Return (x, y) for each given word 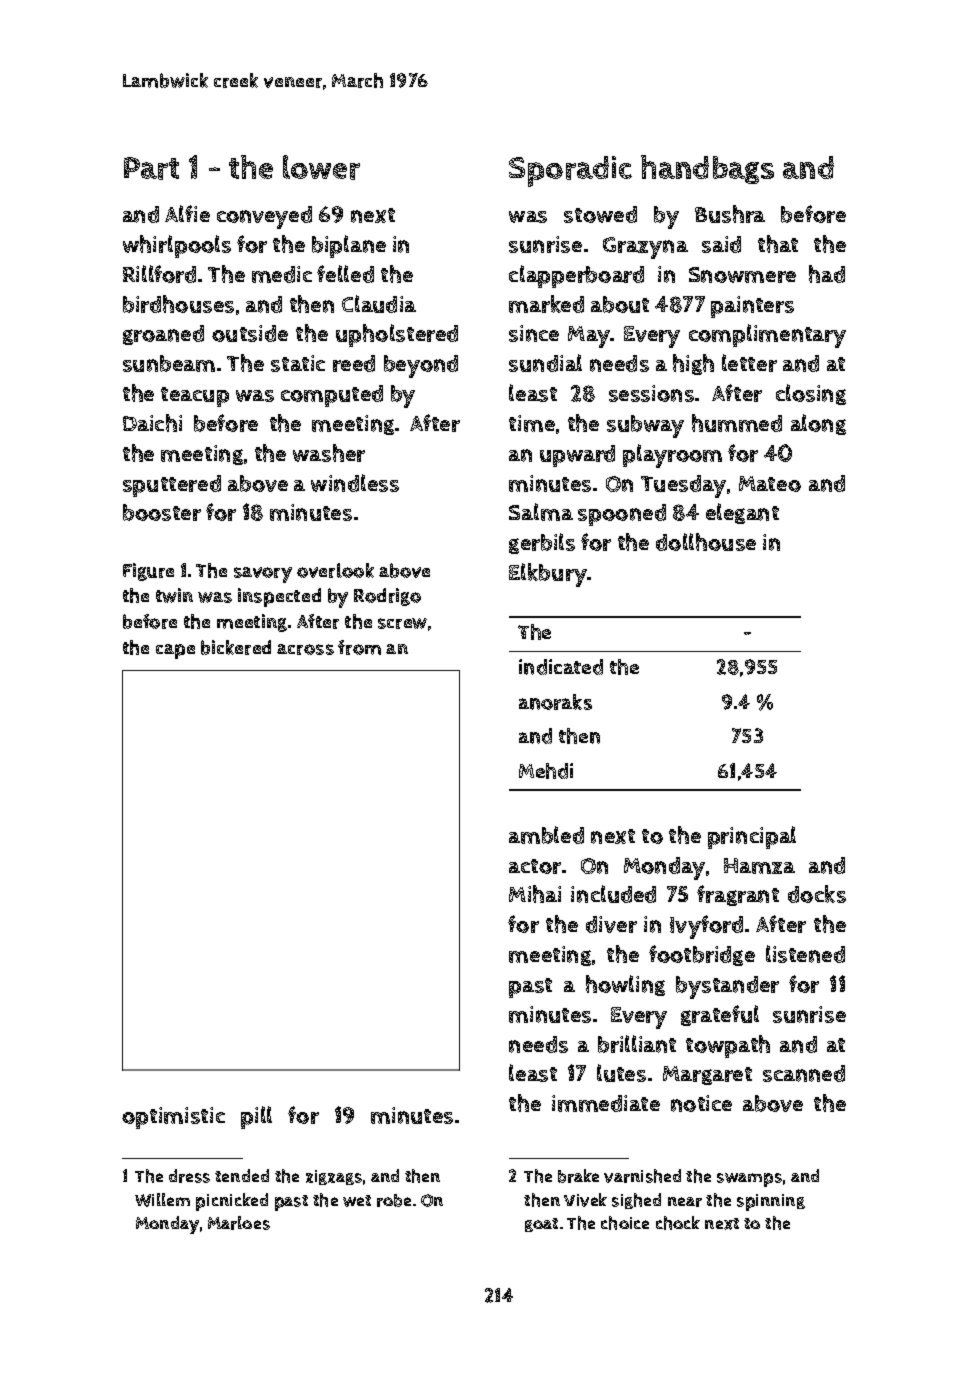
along (818, 424)
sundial (545, 363)
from (359, 647)
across (305, 649)
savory (263, 575)
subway (645, 426)
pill (256, 1117)
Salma (541, 512)
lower (321, 167)
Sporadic (570, 171)
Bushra (730, 214)
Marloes (239, 1223)
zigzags (334, 1177)
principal (752, 837)
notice (701, 1103)
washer (329, 453)
